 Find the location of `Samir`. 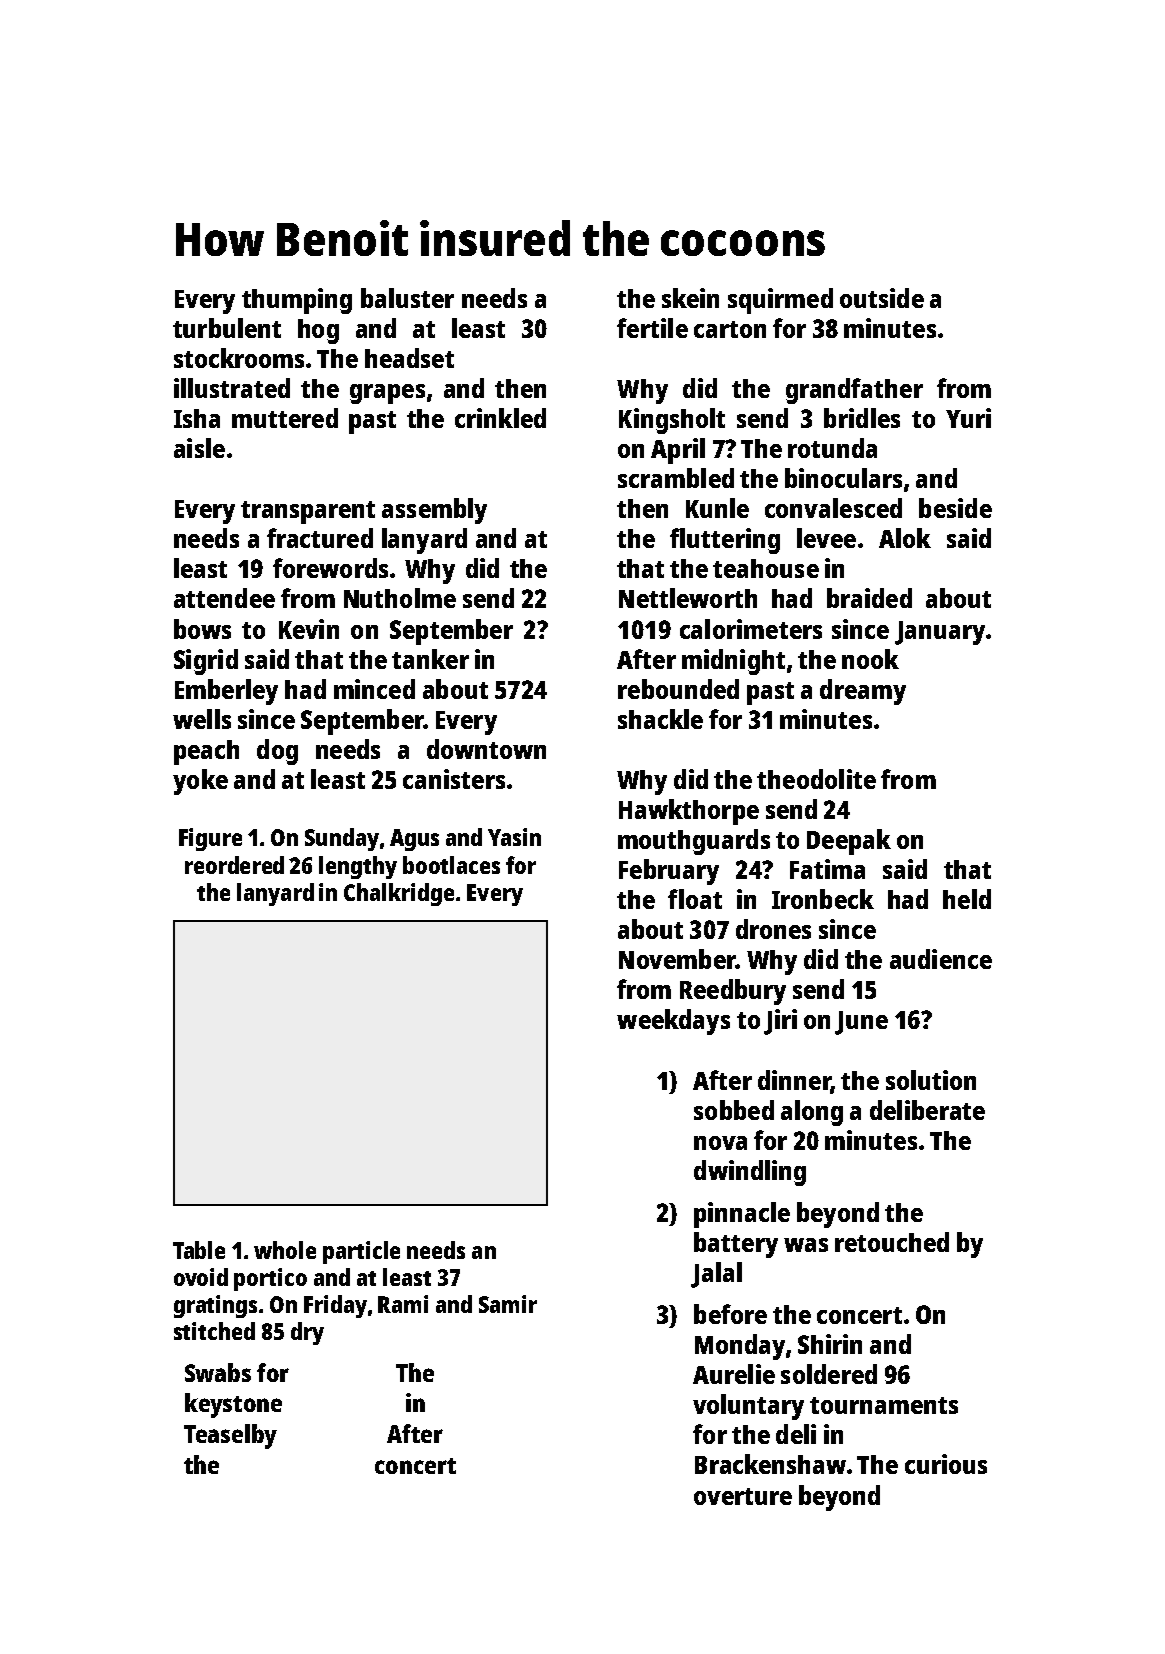

Samir is located at coordinates (508, 1304).
